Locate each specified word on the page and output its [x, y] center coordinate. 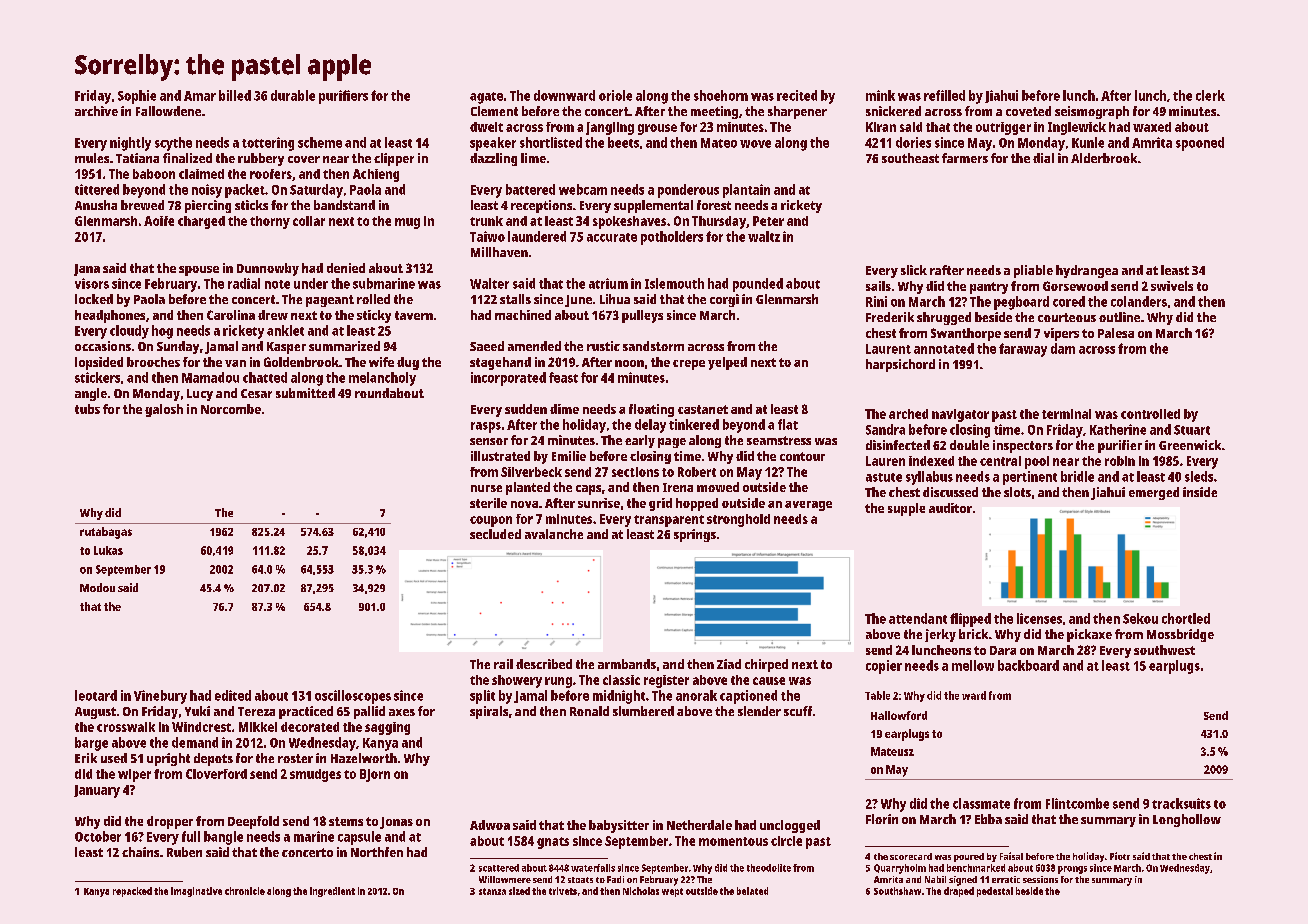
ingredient [332, 892]
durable [293, 95]
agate [486, 98]
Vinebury [160, 697]
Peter [768, 221]
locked [94, 299]
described [544, 664]
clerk [1210, 95]
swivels [1172, 286]
